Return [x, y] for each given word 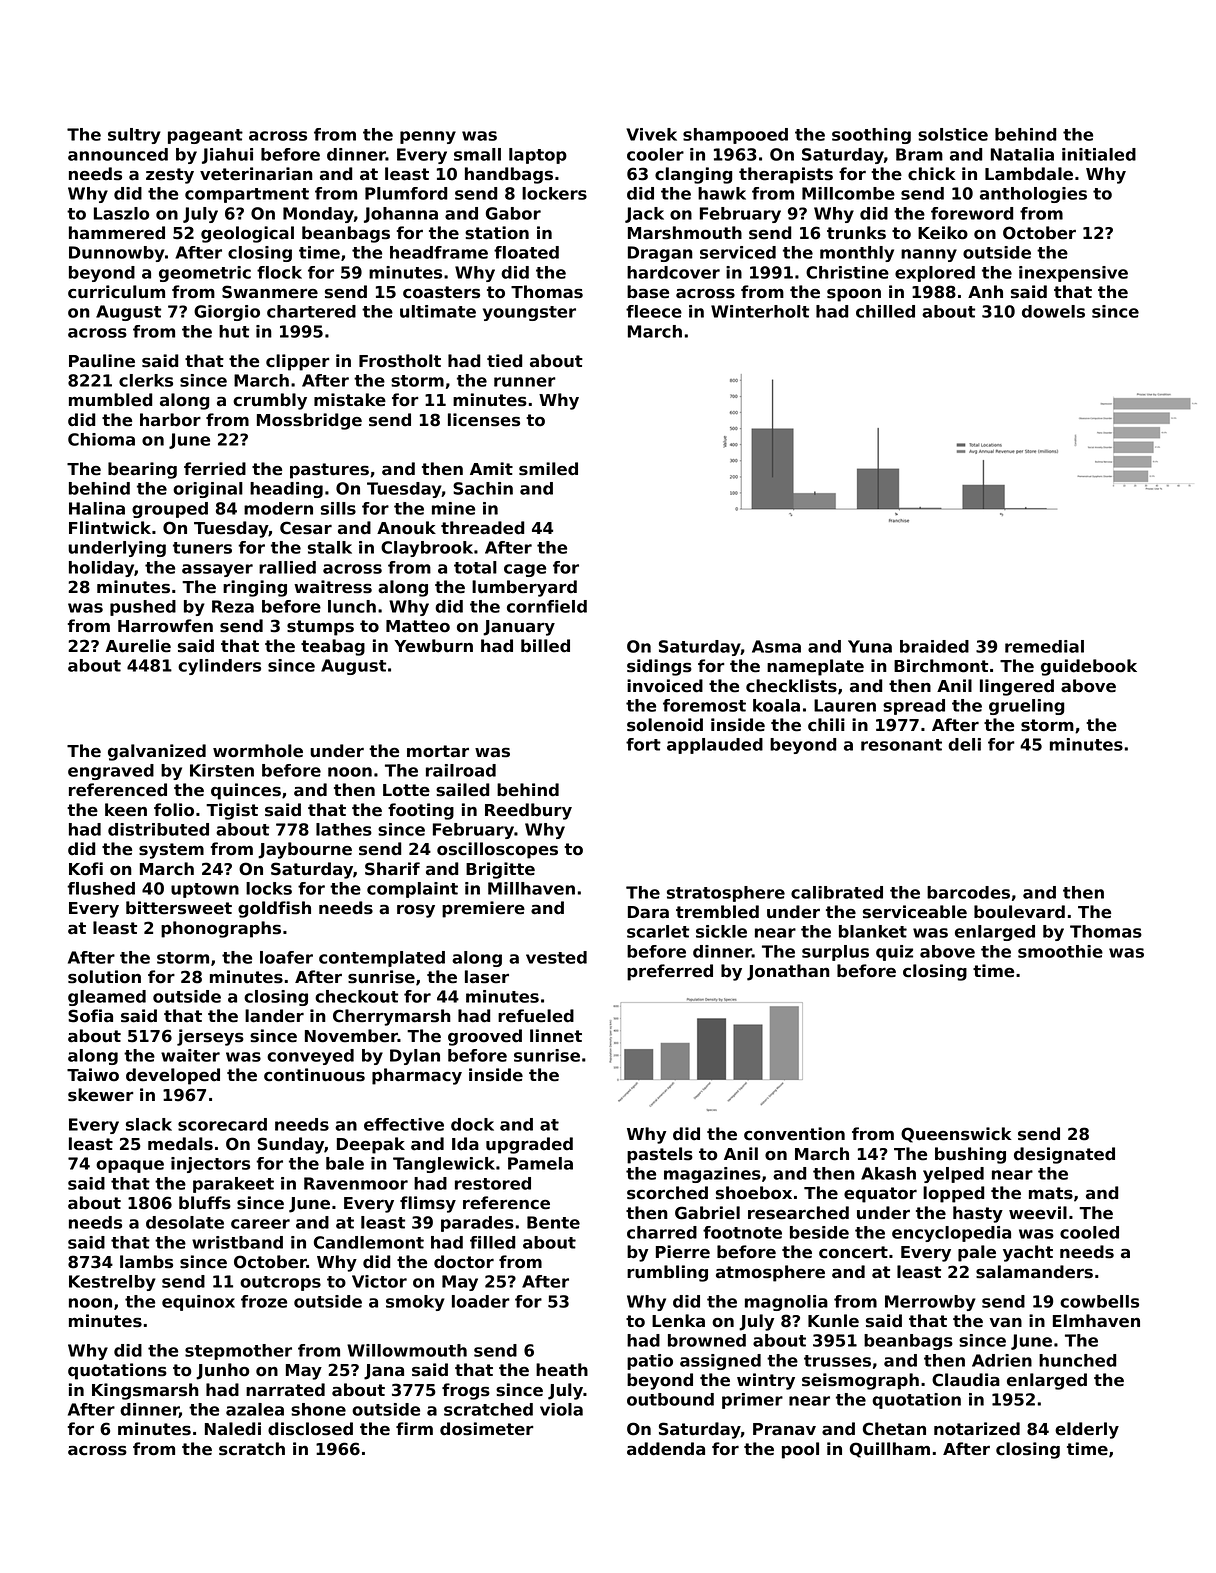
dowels [1053, 311]
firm [414, 1428]
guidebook [1089, 667]
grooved [485, 1037]
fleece [654, 311]
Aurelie [138, 646]
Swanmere [270, 292]
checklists [791, 686]
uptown [205, 890]
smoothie [1060, 951]
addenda [666, 1449]
